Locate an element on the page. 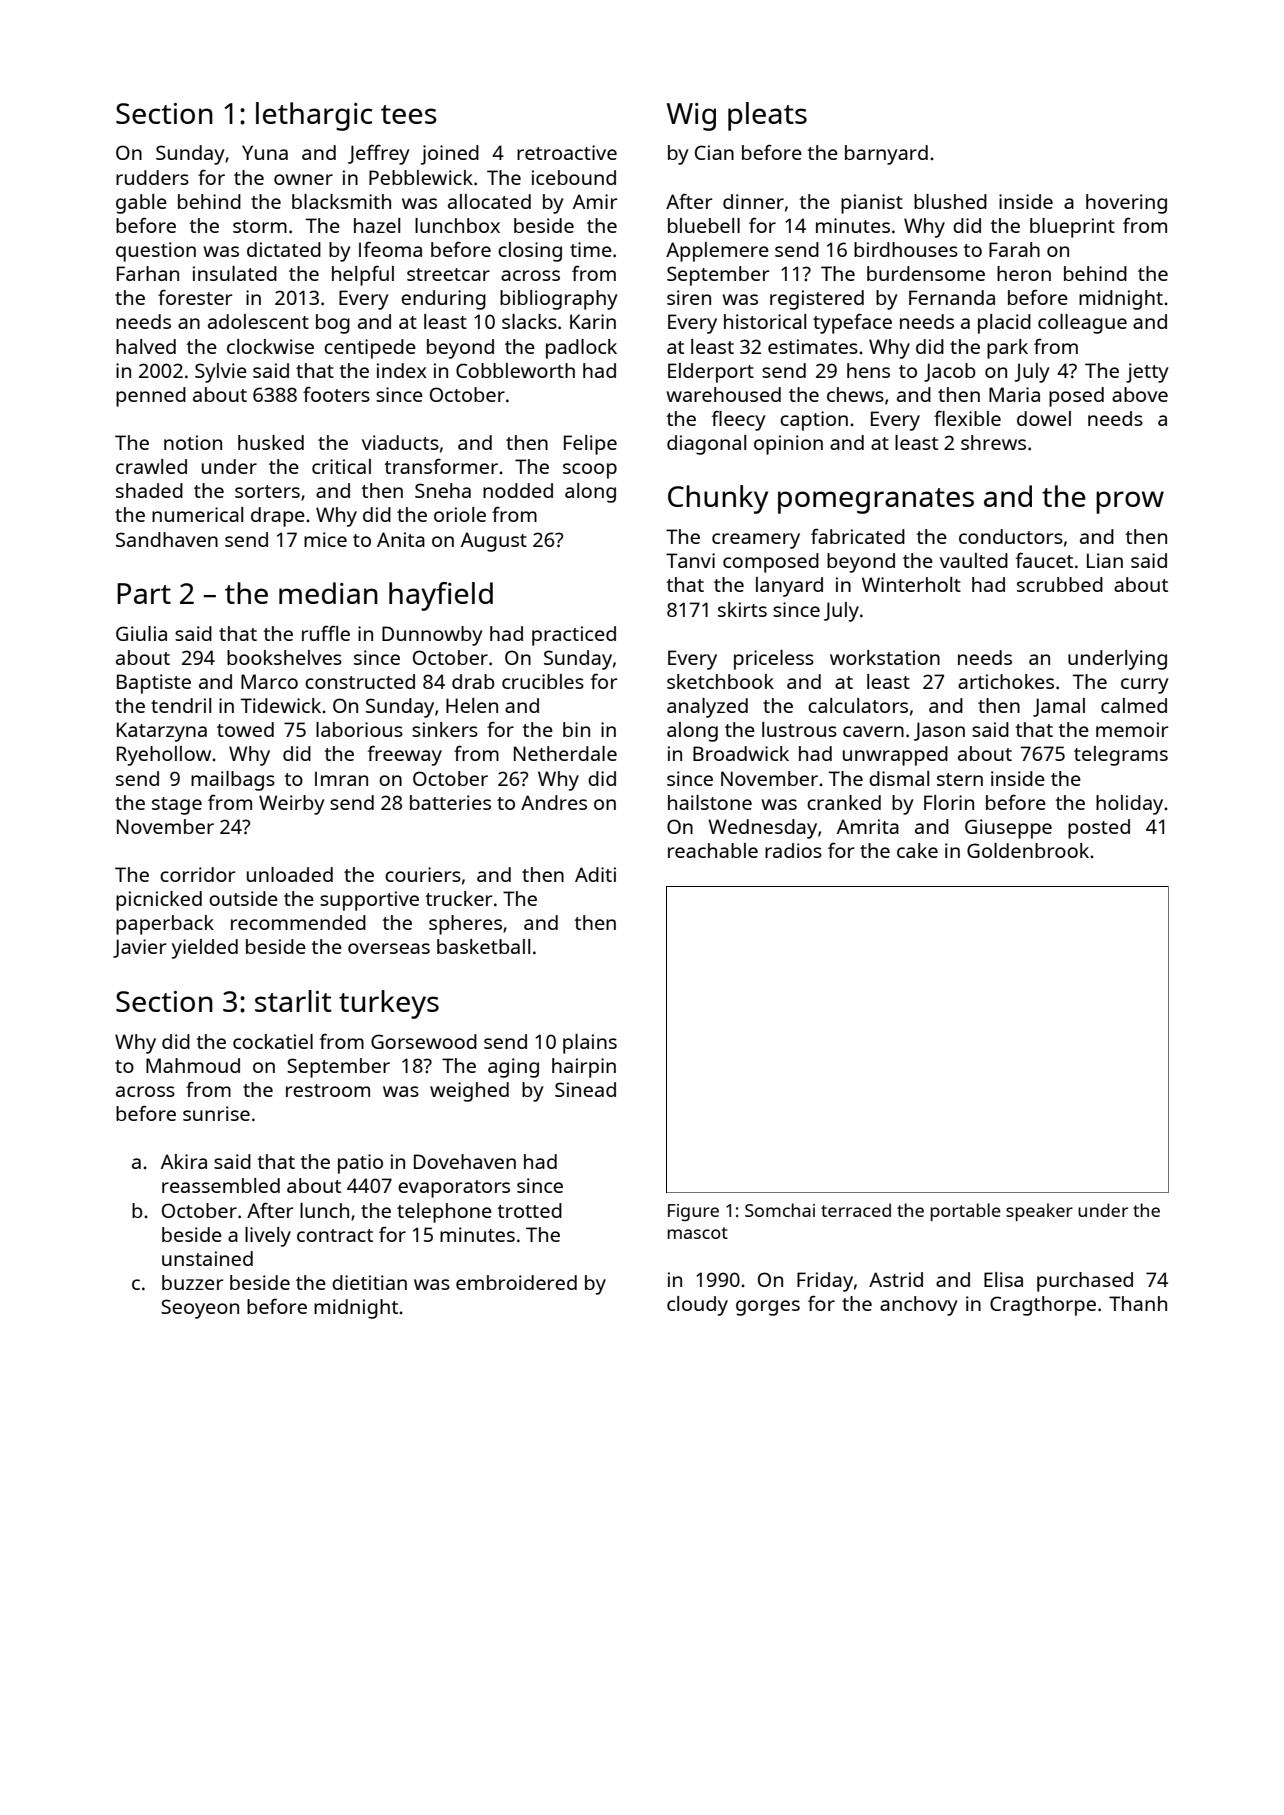 The image size is (1284, 1815). speaker is located at coordinates (1039, 1212).
